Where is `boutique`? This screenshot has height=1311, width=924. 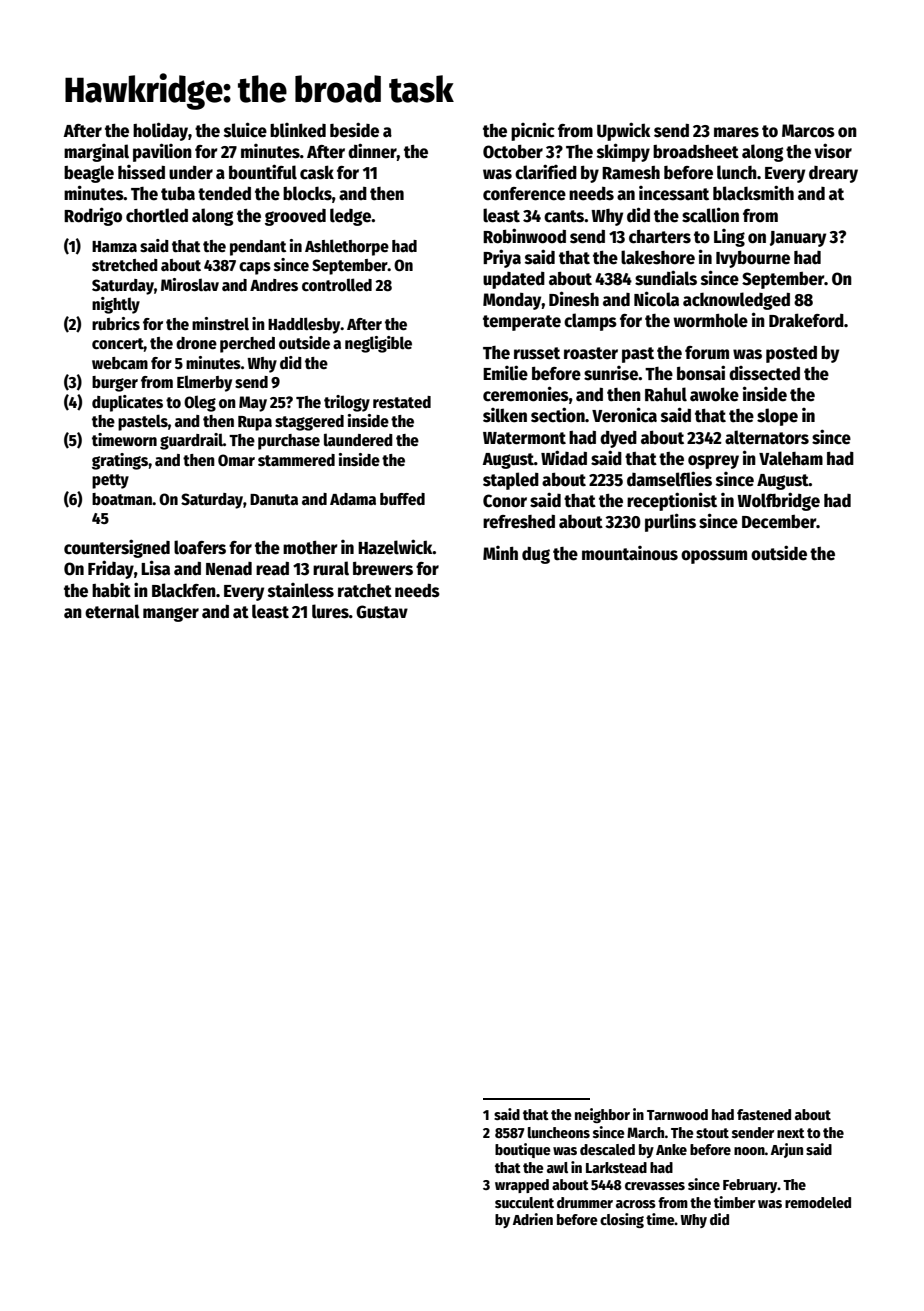
boutique is located at coordinates (523, 1150).
